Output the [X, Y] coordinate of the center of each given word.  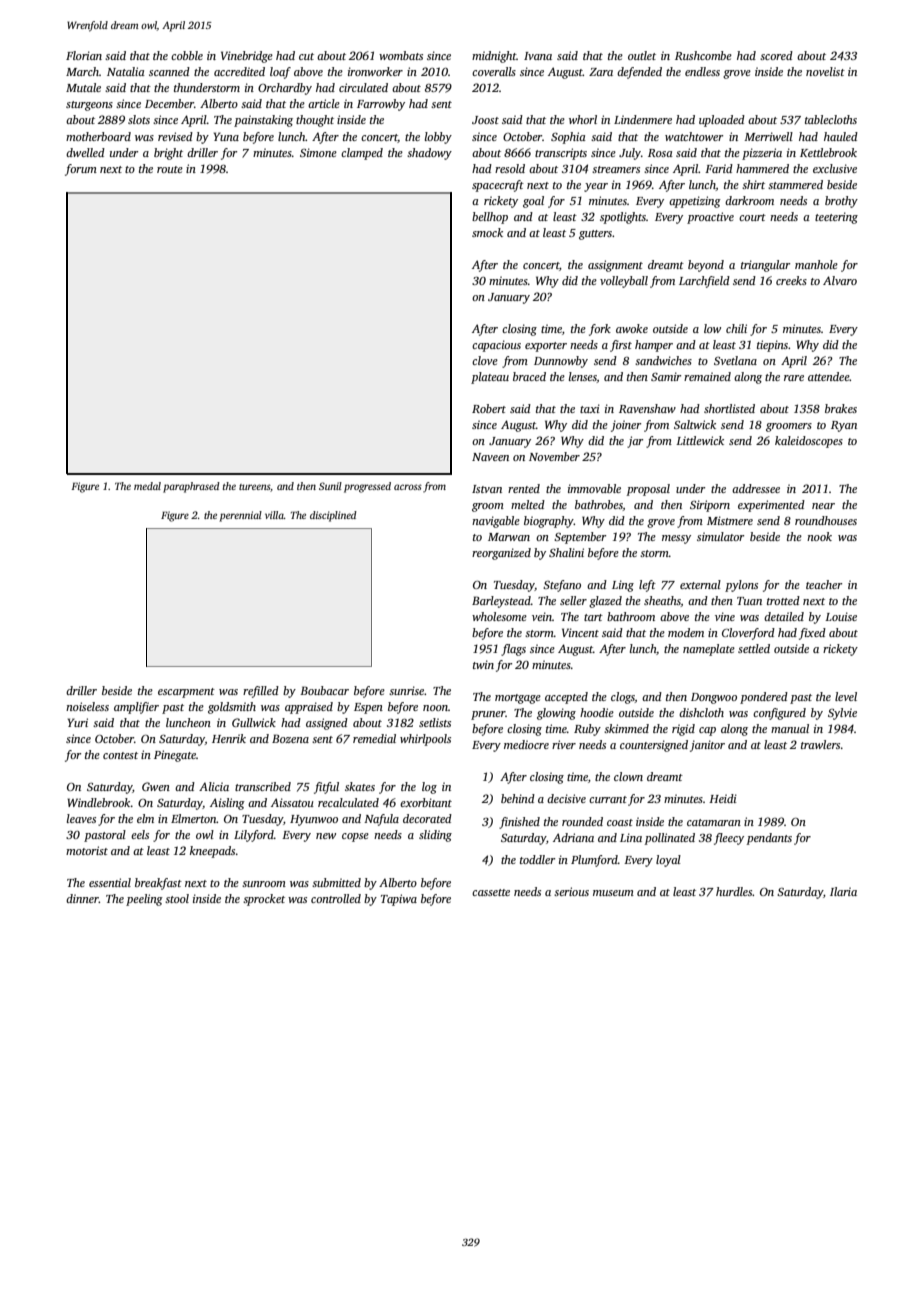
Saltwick [695, 424]
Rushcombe [703, 55]
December [169, 103]
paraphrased [191, 487]
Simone [318, 152]
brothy [841, 202]
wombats [401, 55]
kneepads [212, 852]
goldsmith [232, 708]
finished [519, 823]
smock [487, 232]
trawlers [820, 744]
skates [360, 786]
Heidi [723, 798]
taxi [590, 408]
